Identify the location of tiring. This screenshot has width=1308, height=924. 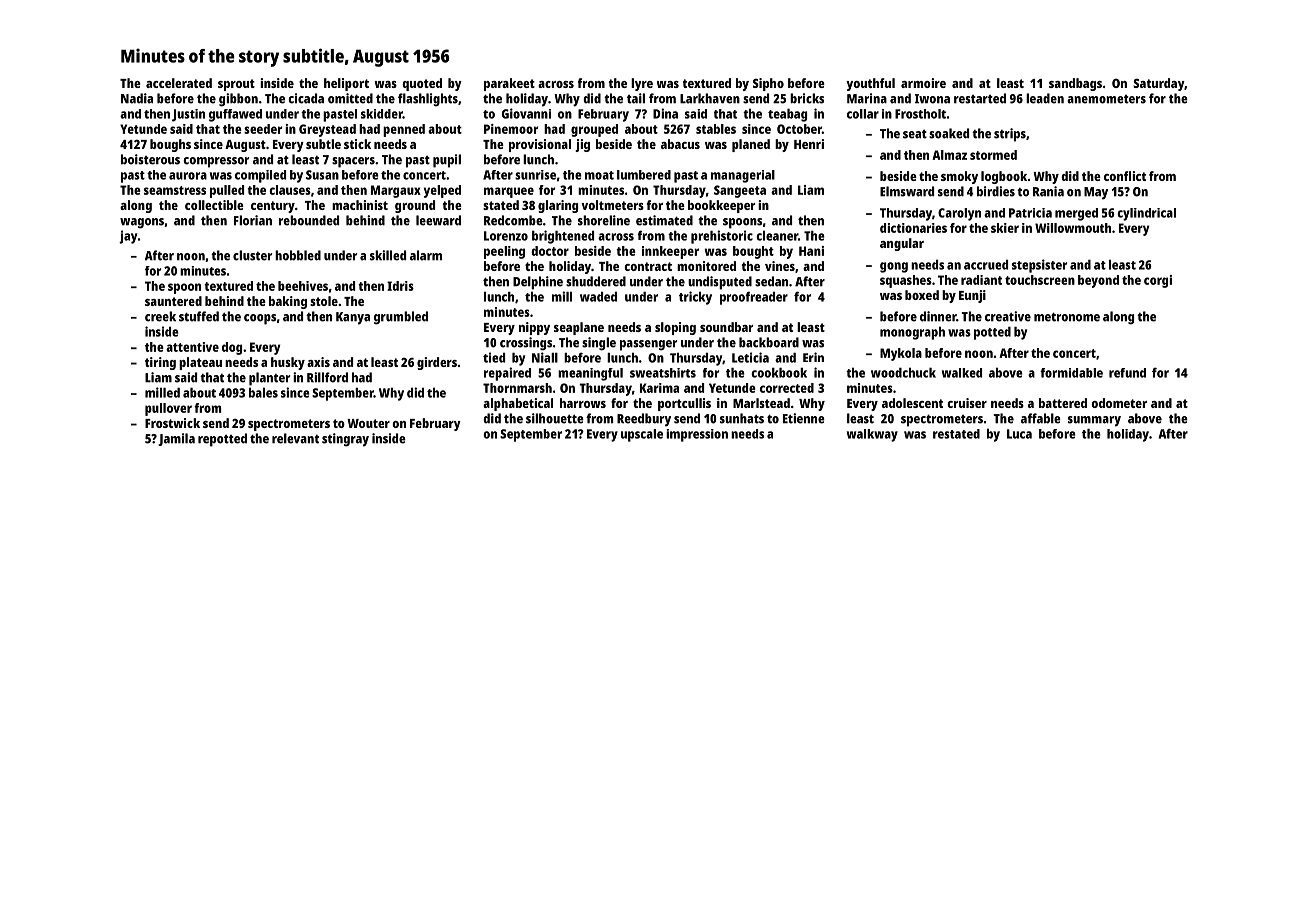
(160, 363).
